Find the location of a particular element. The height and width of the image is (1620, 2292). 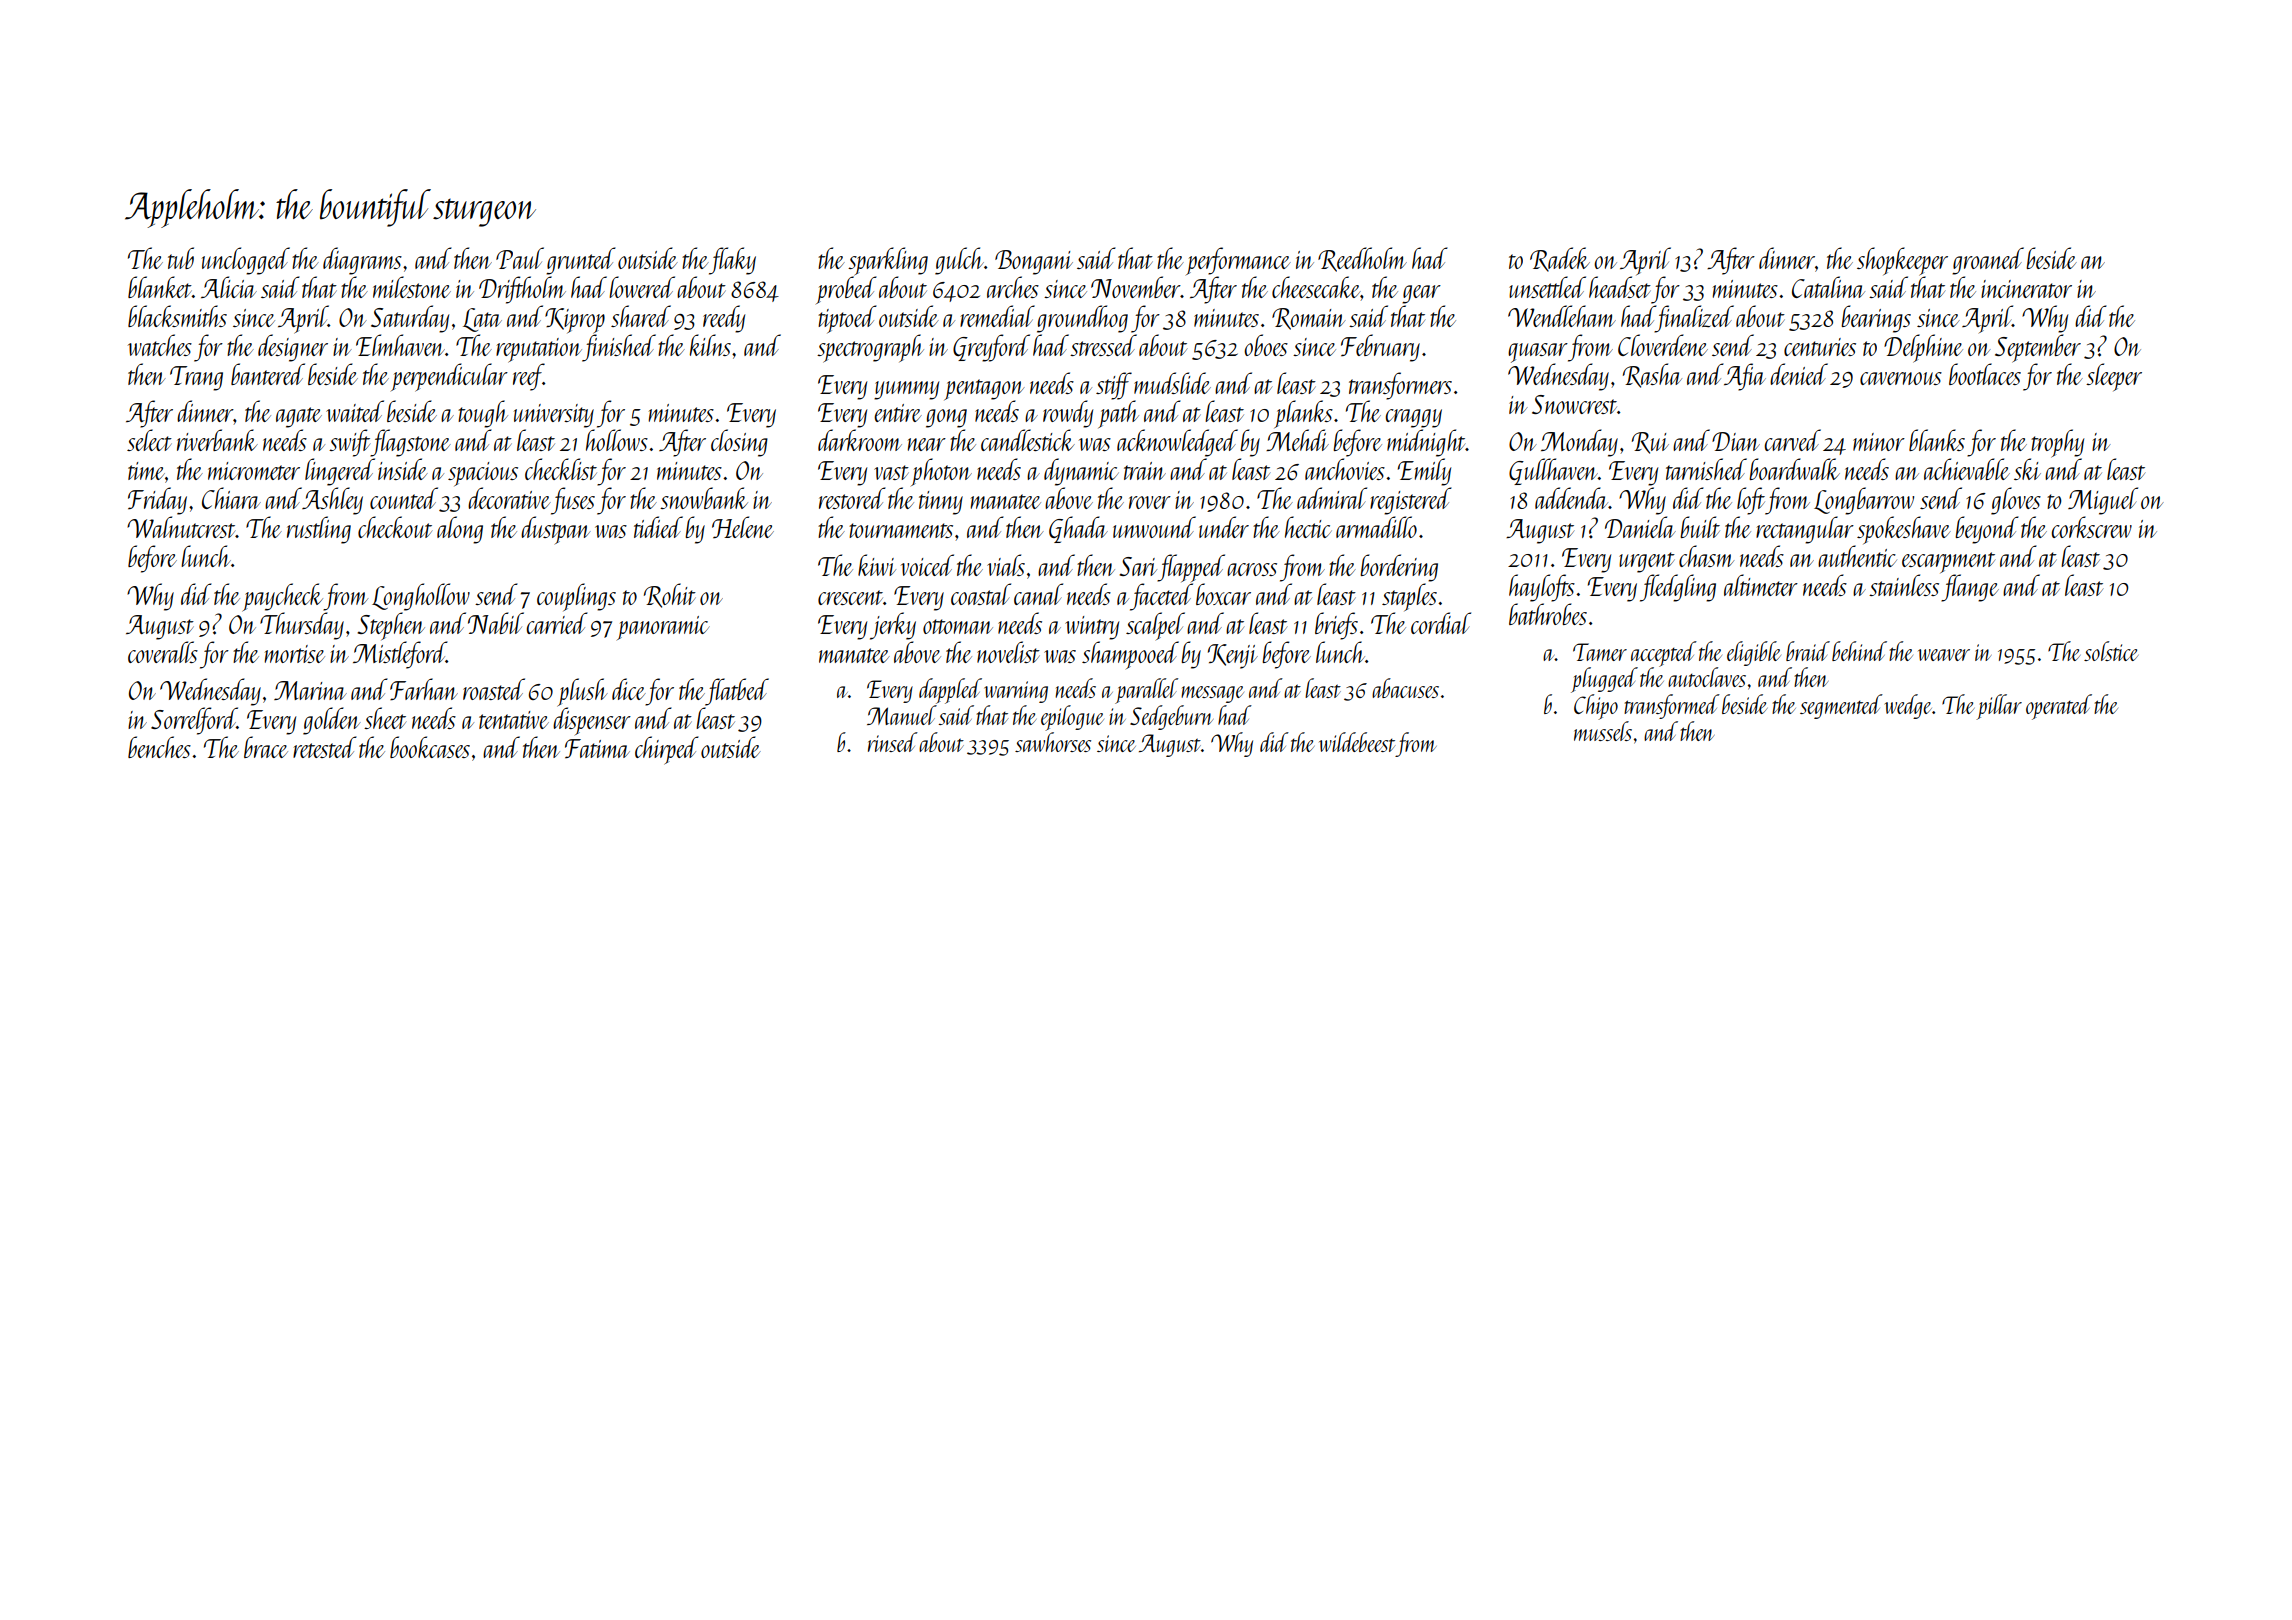

Thursday is located at coordinates (302, 626).
